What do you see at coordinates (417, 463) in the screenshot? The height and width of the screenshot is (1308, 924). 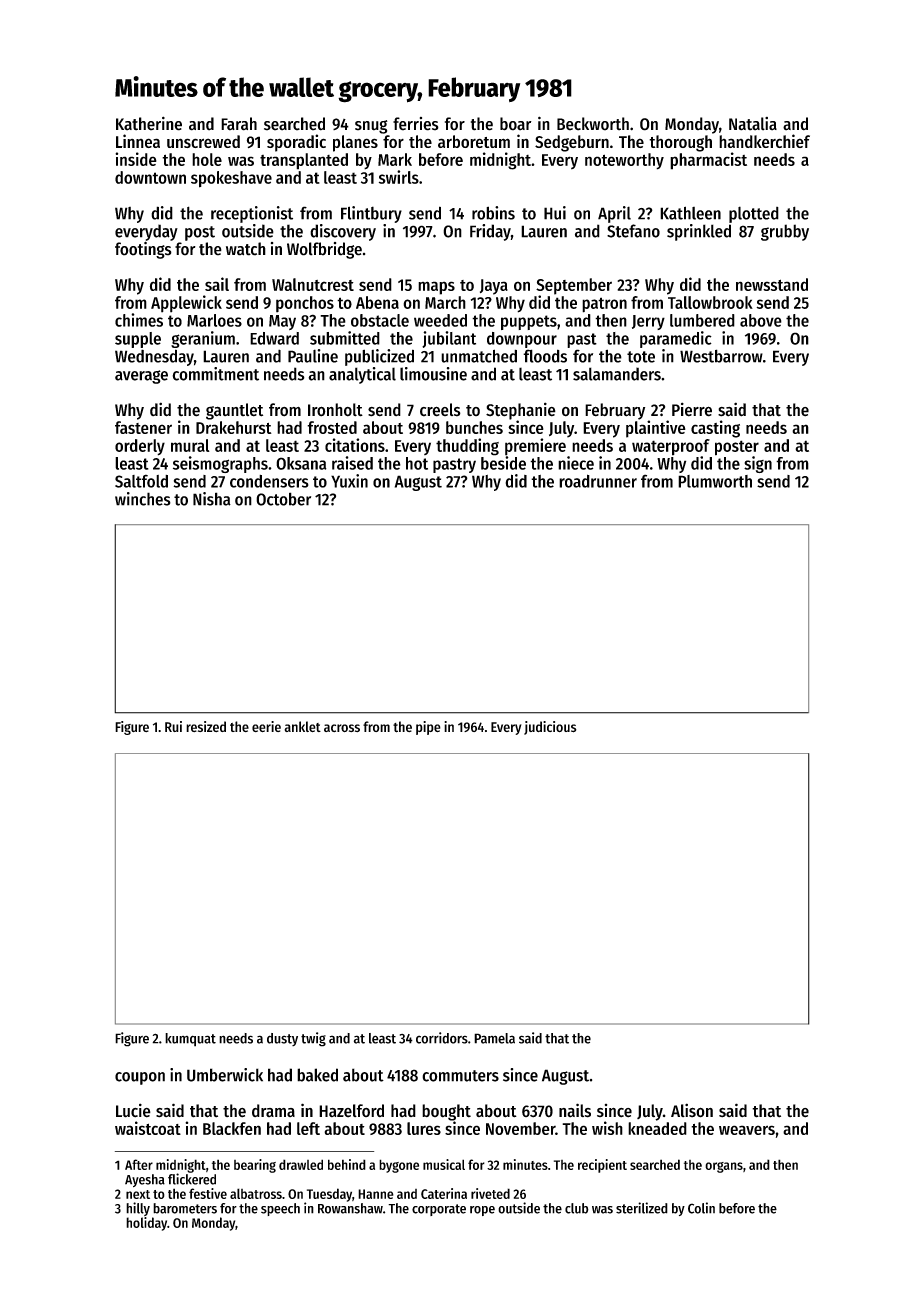 I see `hot` at bounding box center [417, 463].
